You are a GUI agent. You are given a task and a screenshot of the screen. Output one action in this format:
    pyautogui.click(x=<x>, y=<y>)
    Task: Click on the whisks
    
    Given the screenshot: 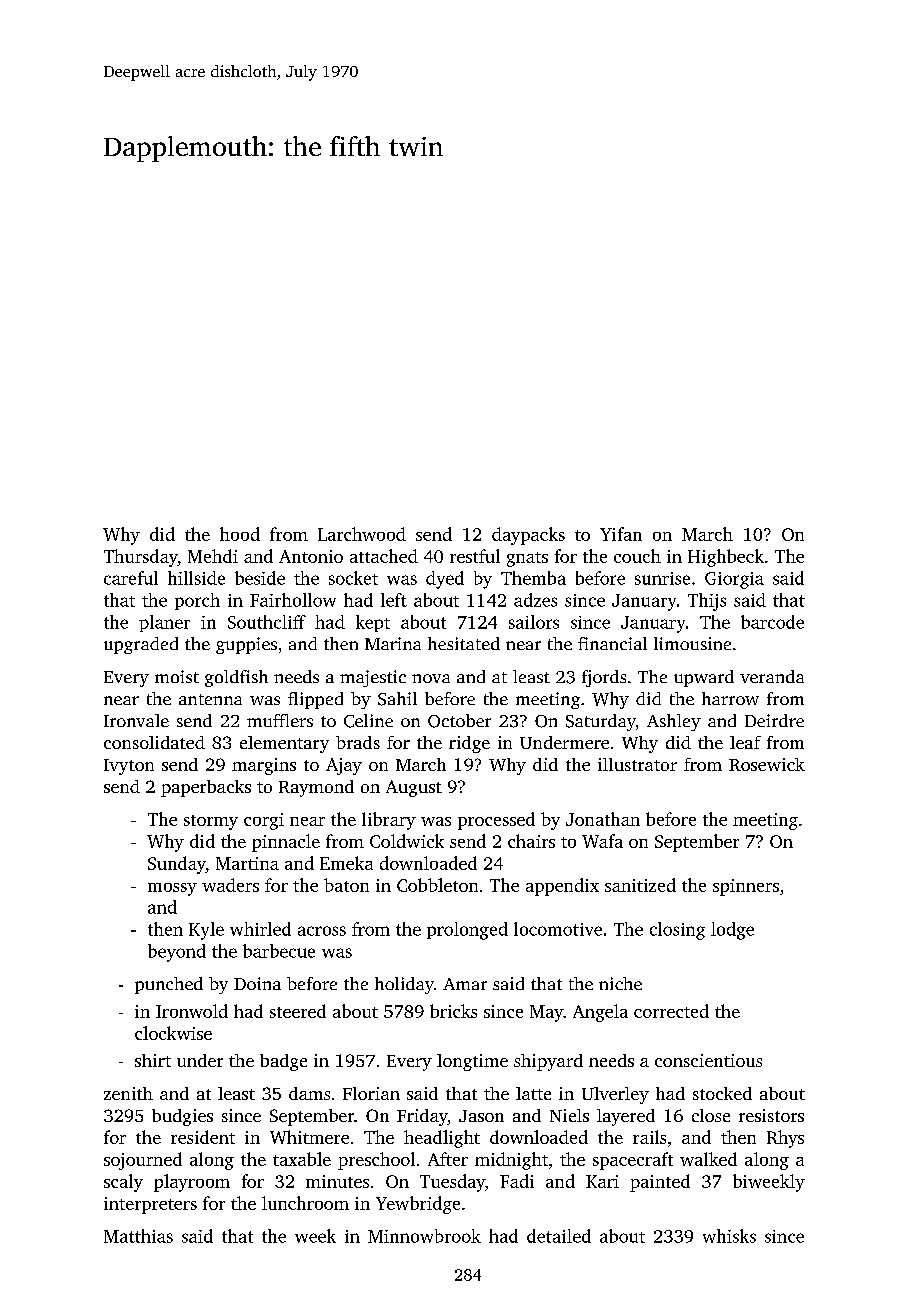 What is the action you would take?
    pyautogui.click(x=729, y=1236)
